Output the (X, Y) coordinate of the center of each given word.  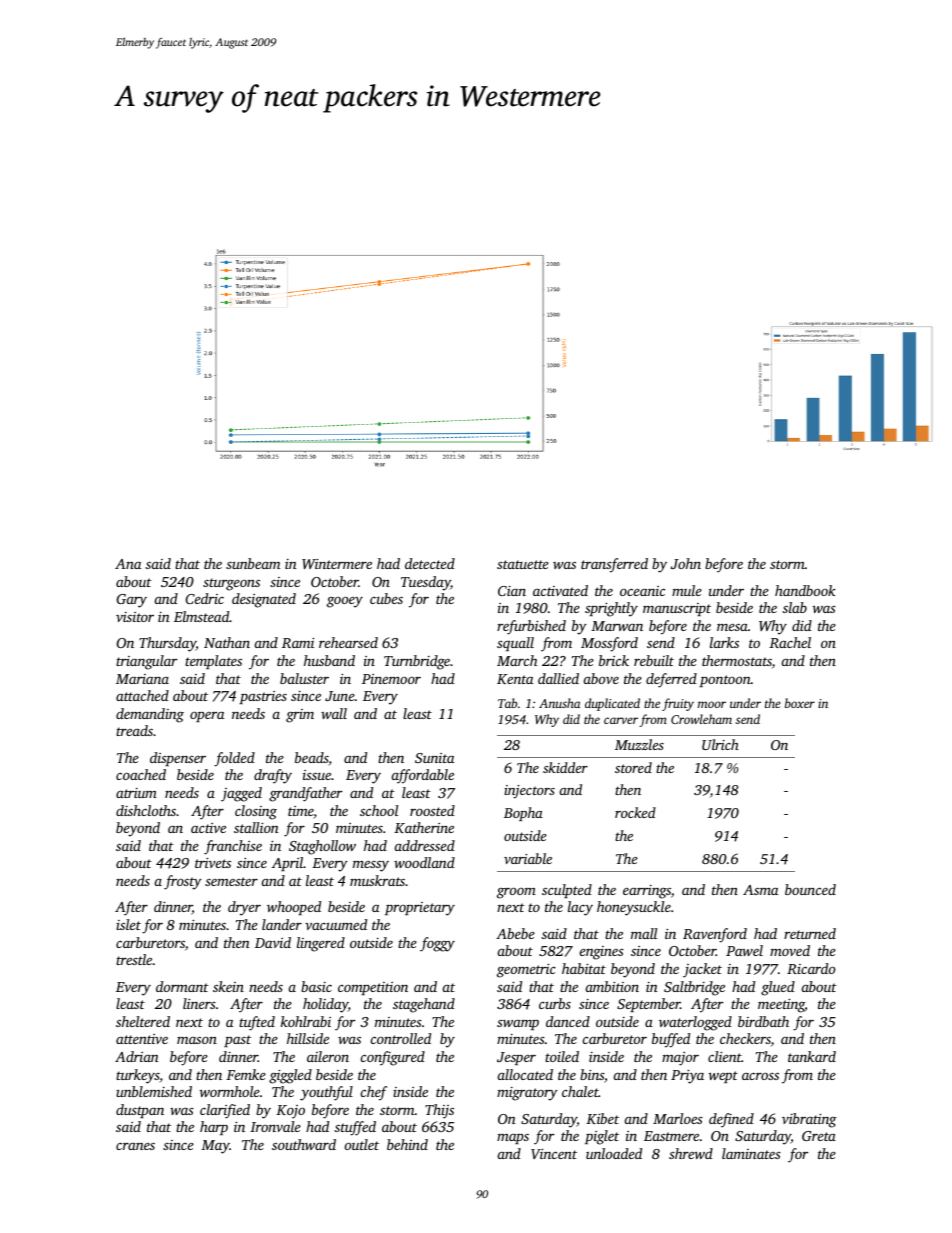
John (686, 563)
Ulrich (720, 744)
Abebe (515, 933)
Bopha (523, 814)
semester (231, 881)
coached (141, 774)
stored (633, 767)
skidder (565, 767)
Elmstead (202, 616)
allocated (525, 1074)
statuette (523, 564)
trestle (134, 959)
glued (778, 988)
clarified (225, 1111)
